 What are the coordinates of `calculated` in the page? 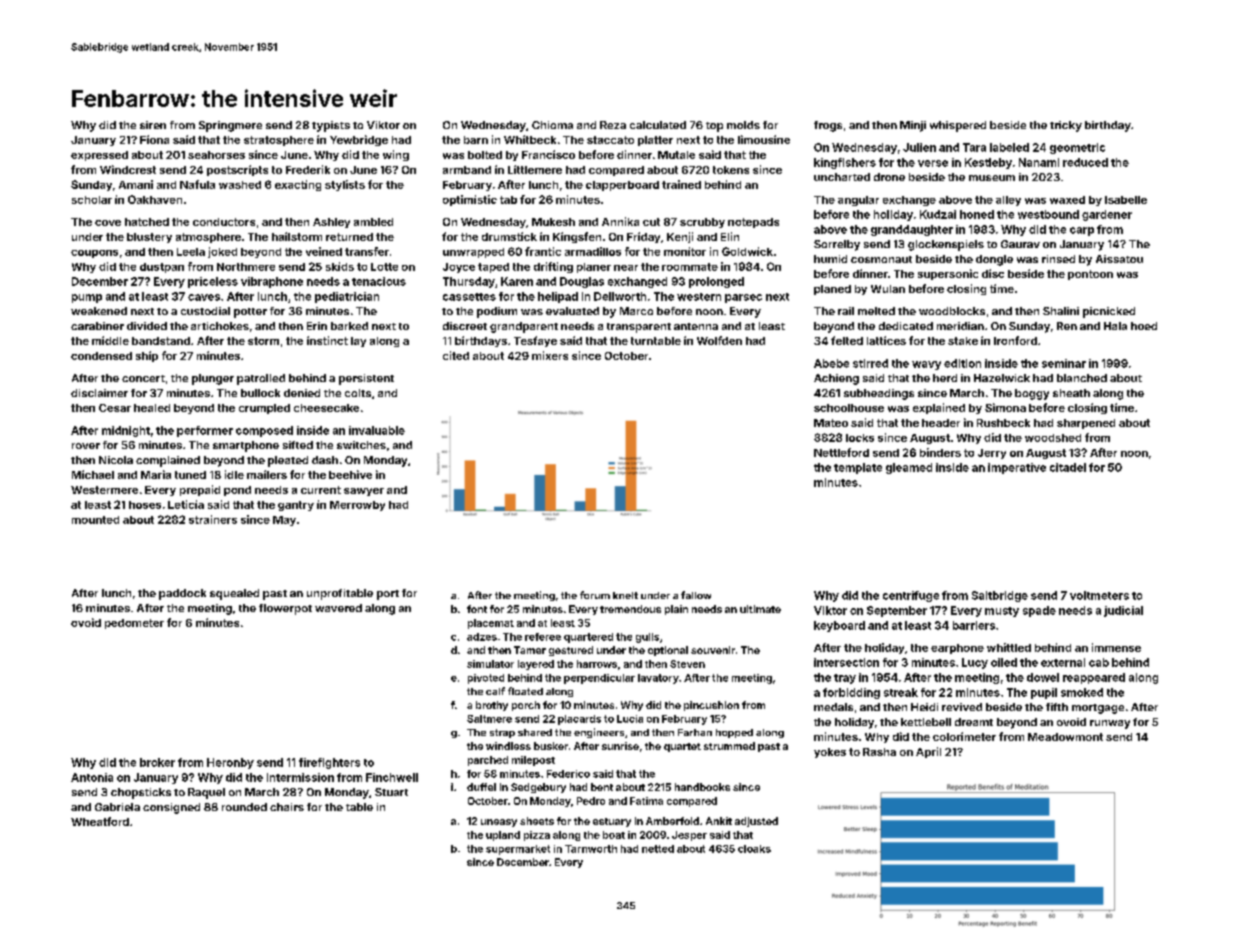 It's located at (658, 125).
